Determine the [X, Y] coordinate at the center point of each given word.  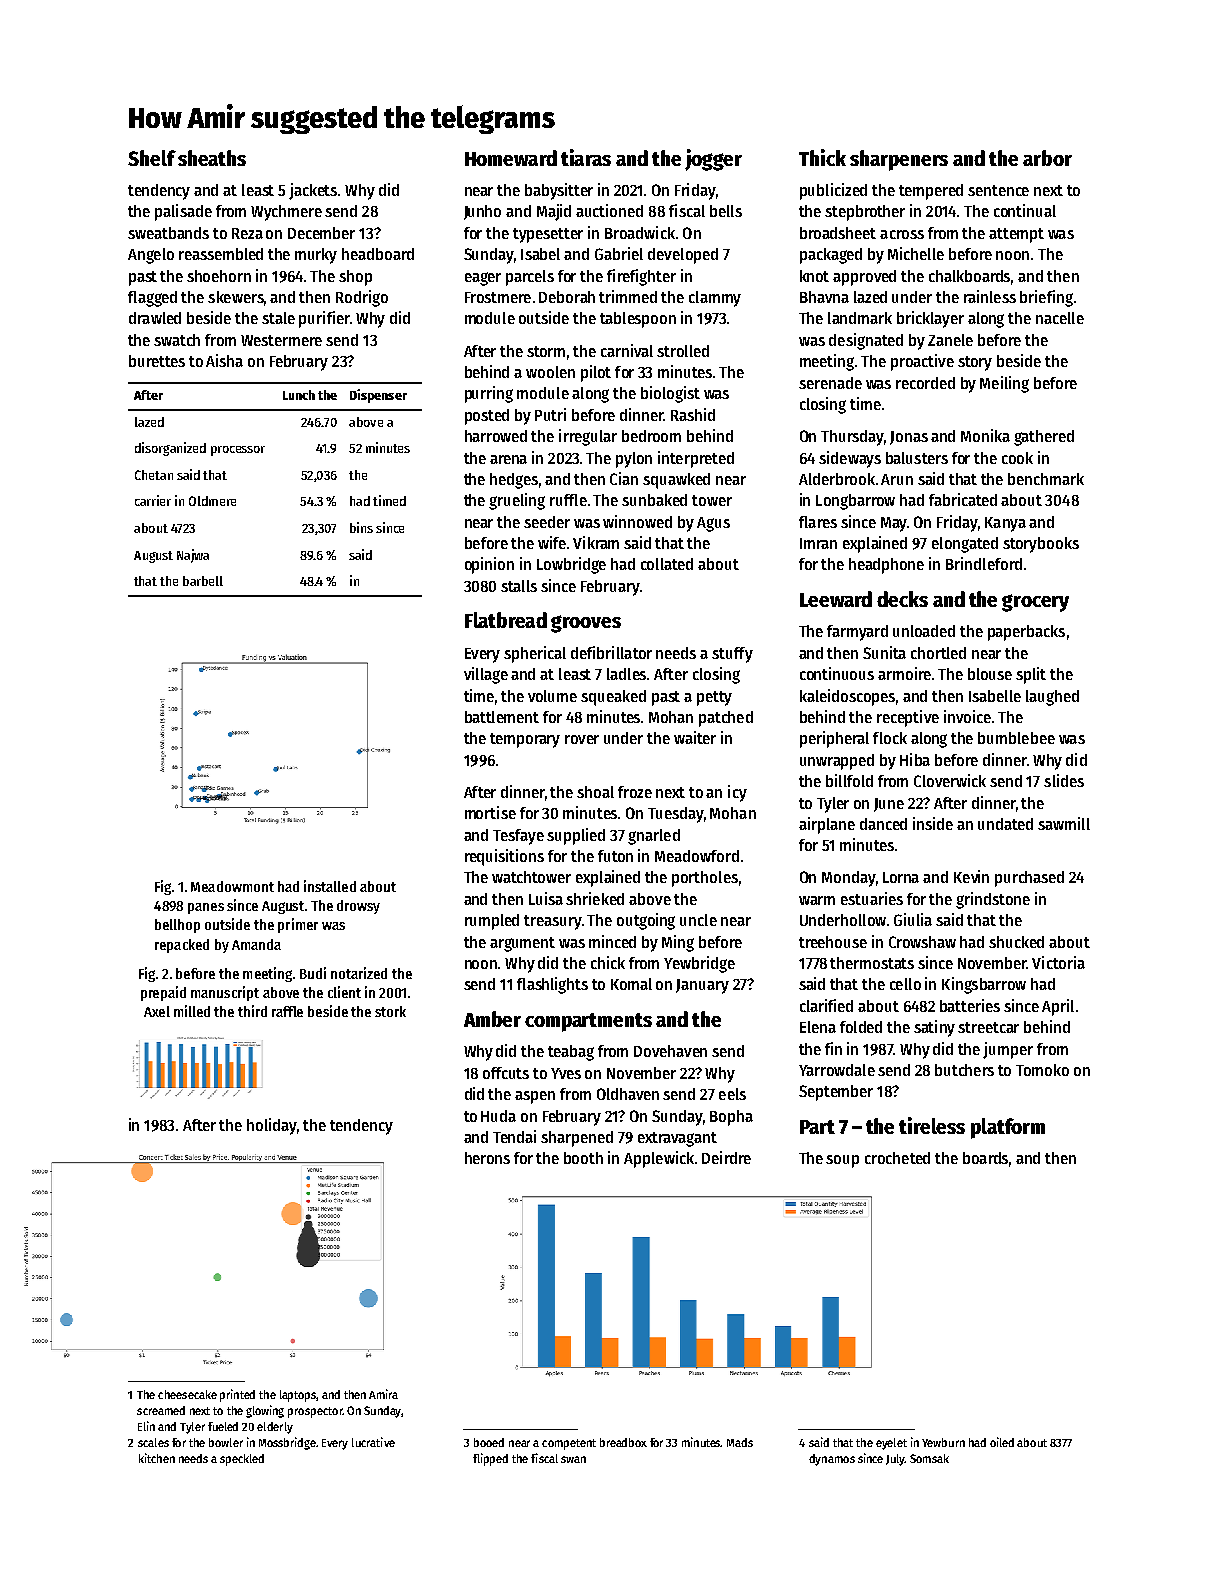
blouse [990, 674]
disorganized [170, 449]
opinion [489, 565]
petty [714, 698]
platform [1008, 1128]
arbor [1047, 158]
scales [153, 1442]
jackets [313, 191]
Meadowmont [232, 886]
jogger [713, 160]
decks [902, 599]
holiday [272, 1126]
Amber [492, 1019]
